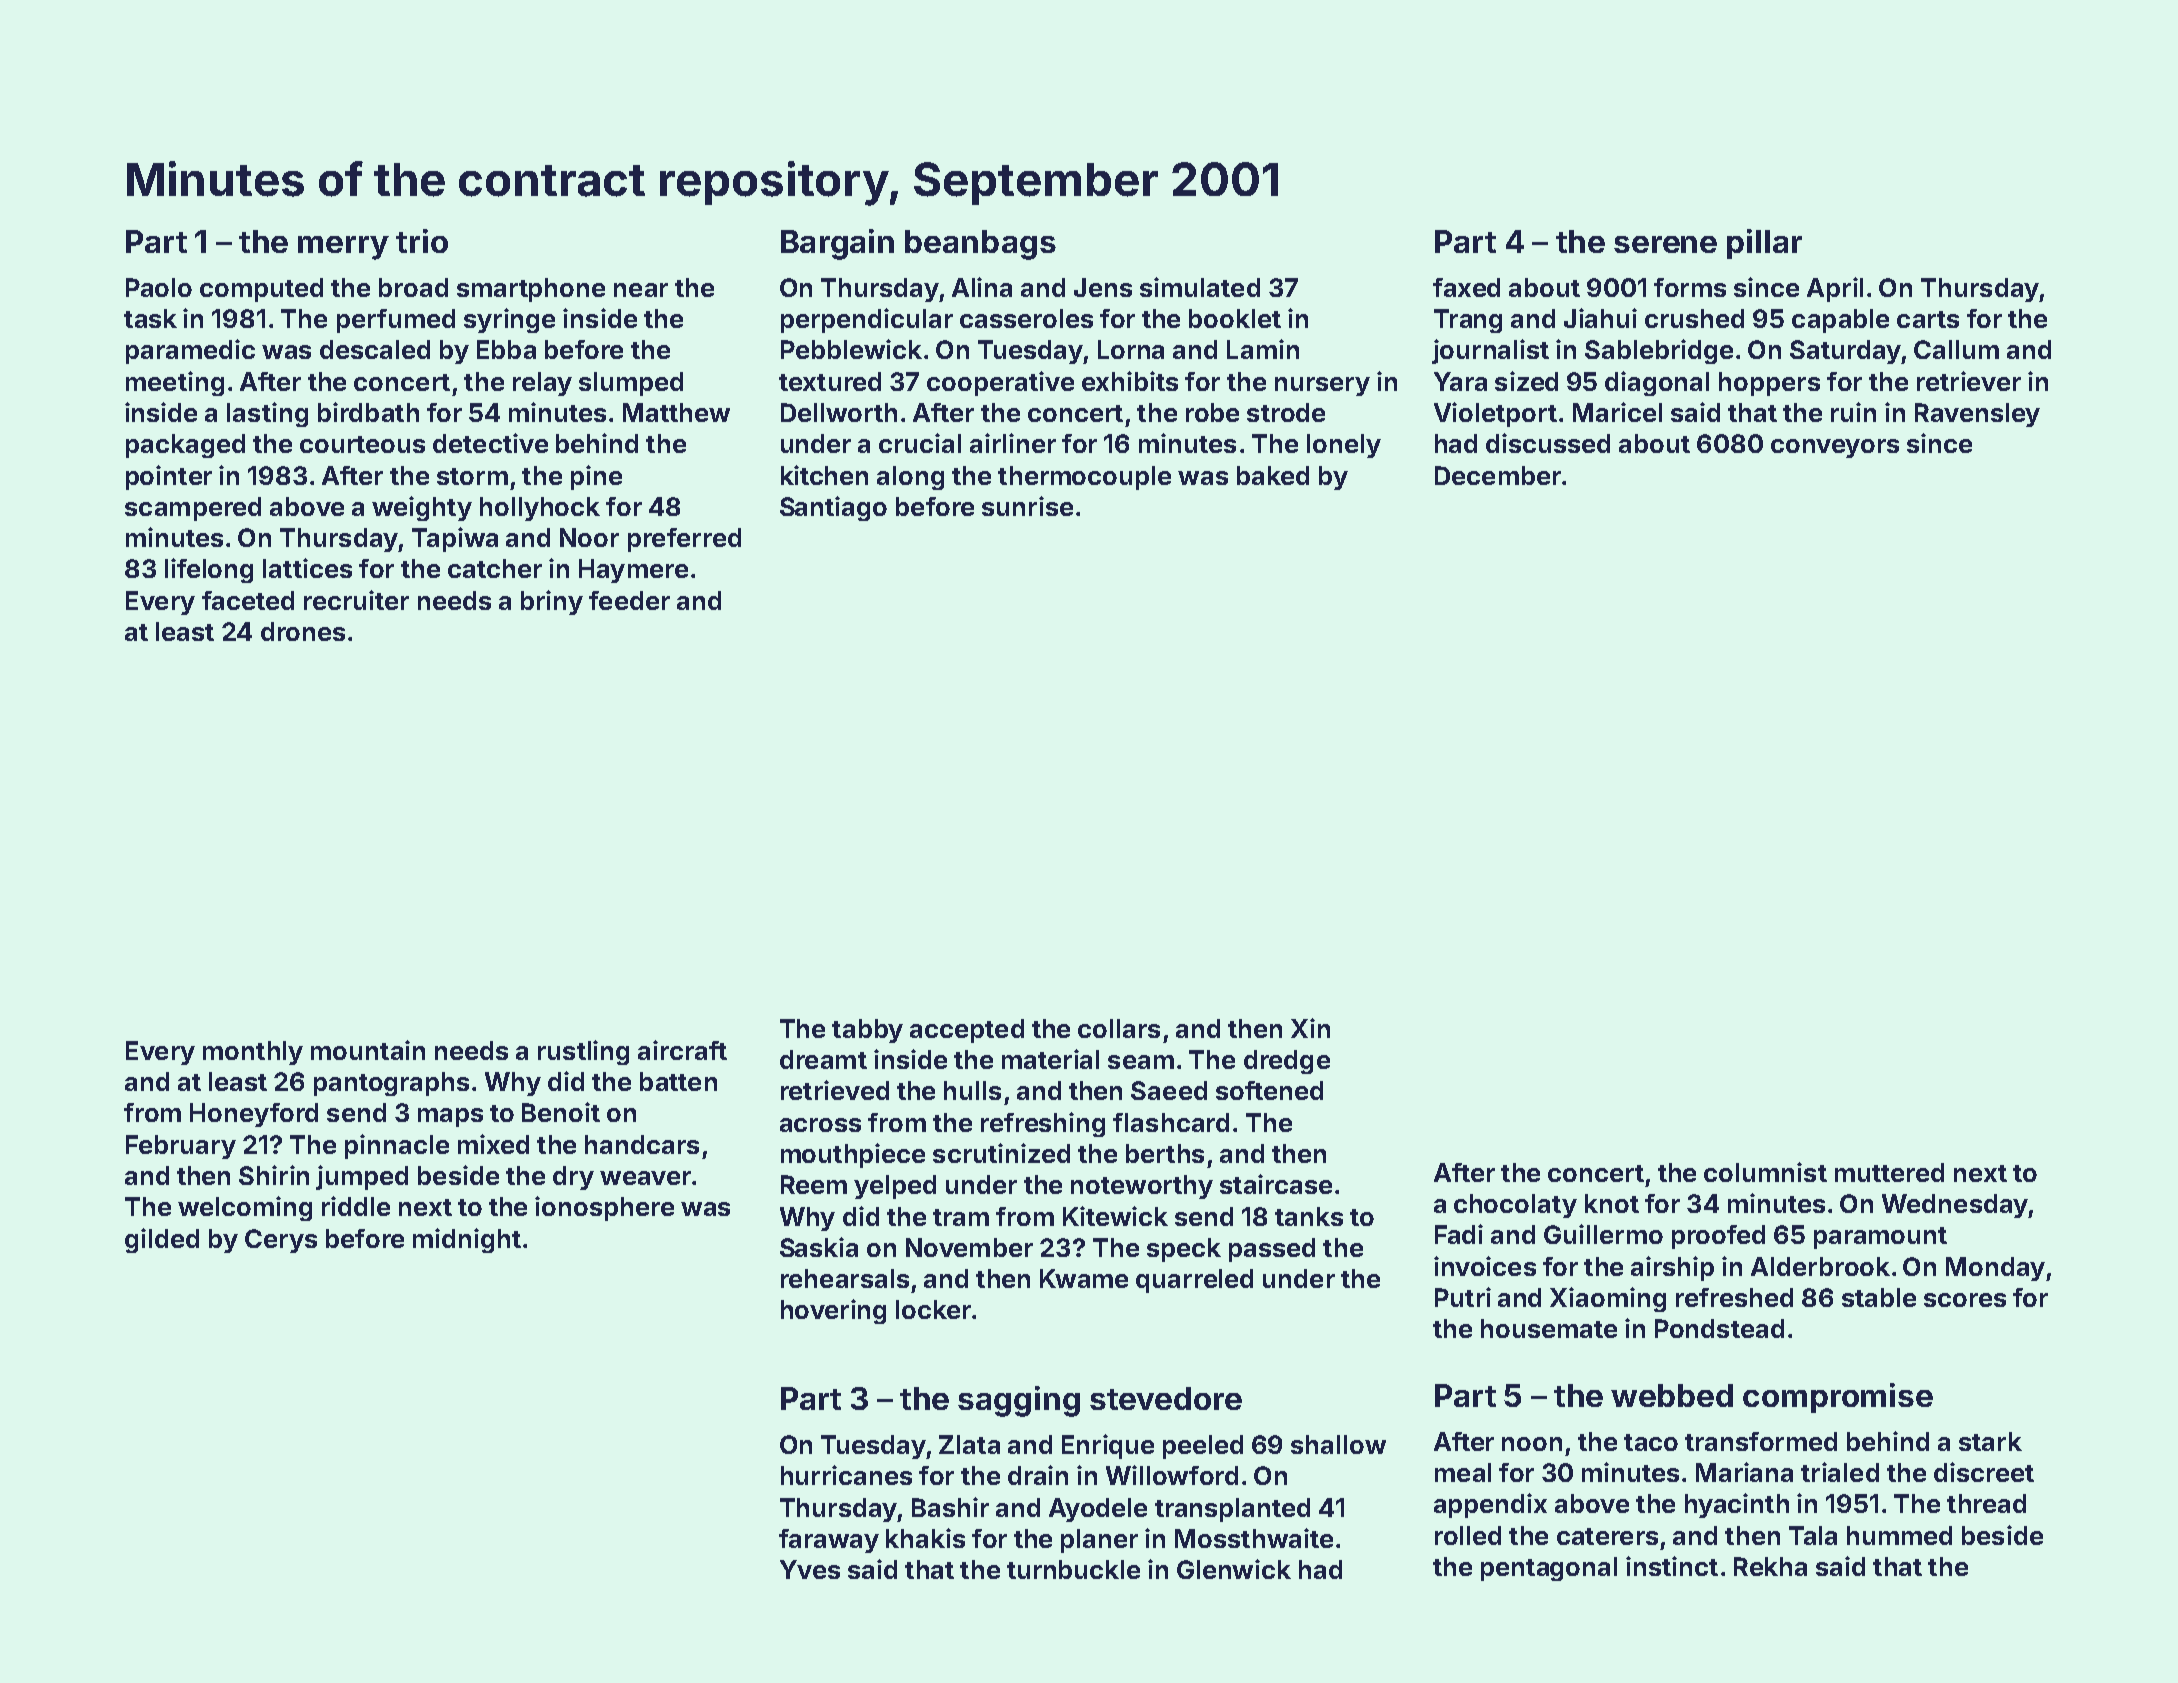  Describe the element at coordinates (303, 631) in the document. I see `drones` at that location.
